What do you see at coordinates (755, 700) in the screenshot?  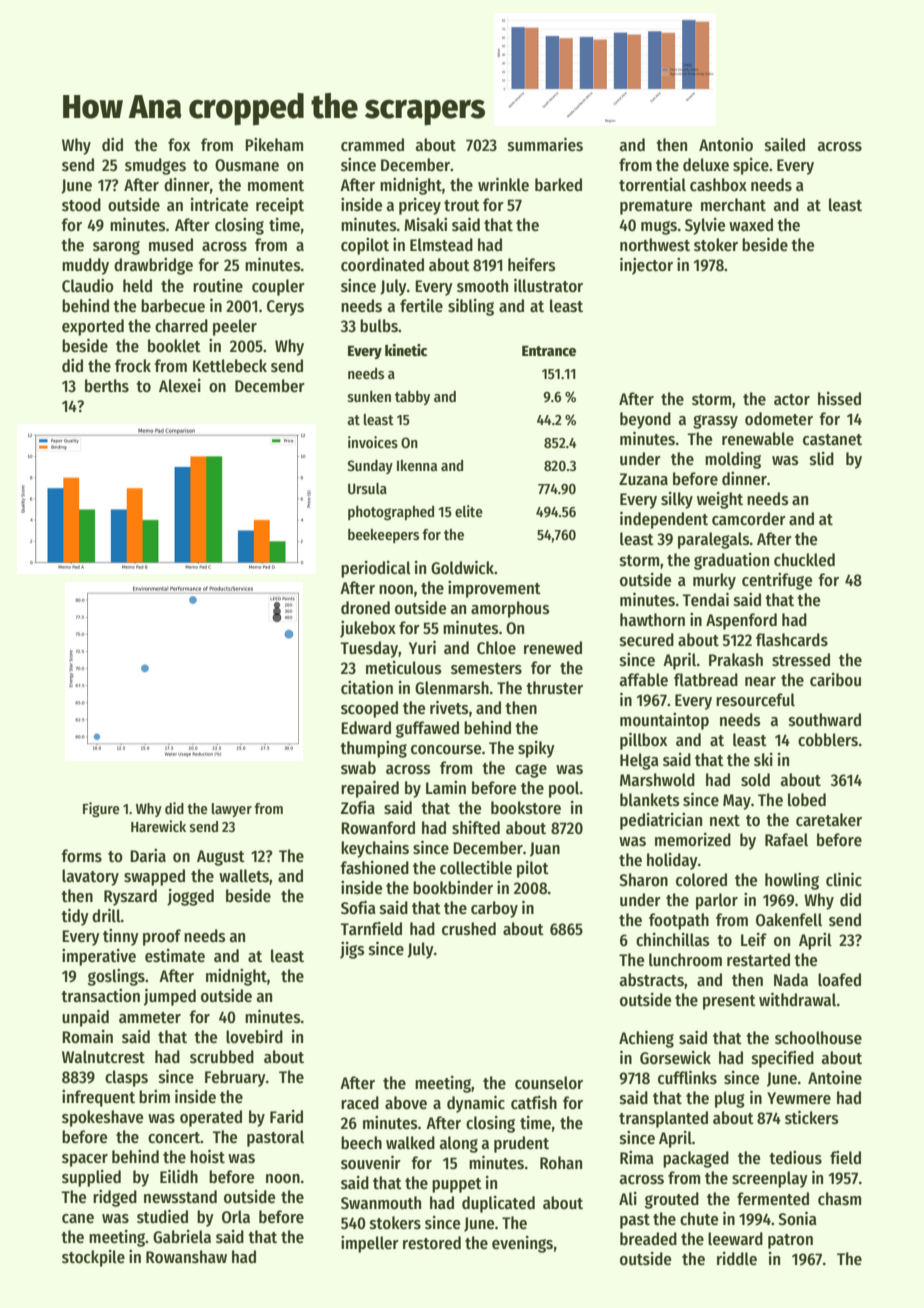 I see `resourceful` at bounding box center [755, 700].
